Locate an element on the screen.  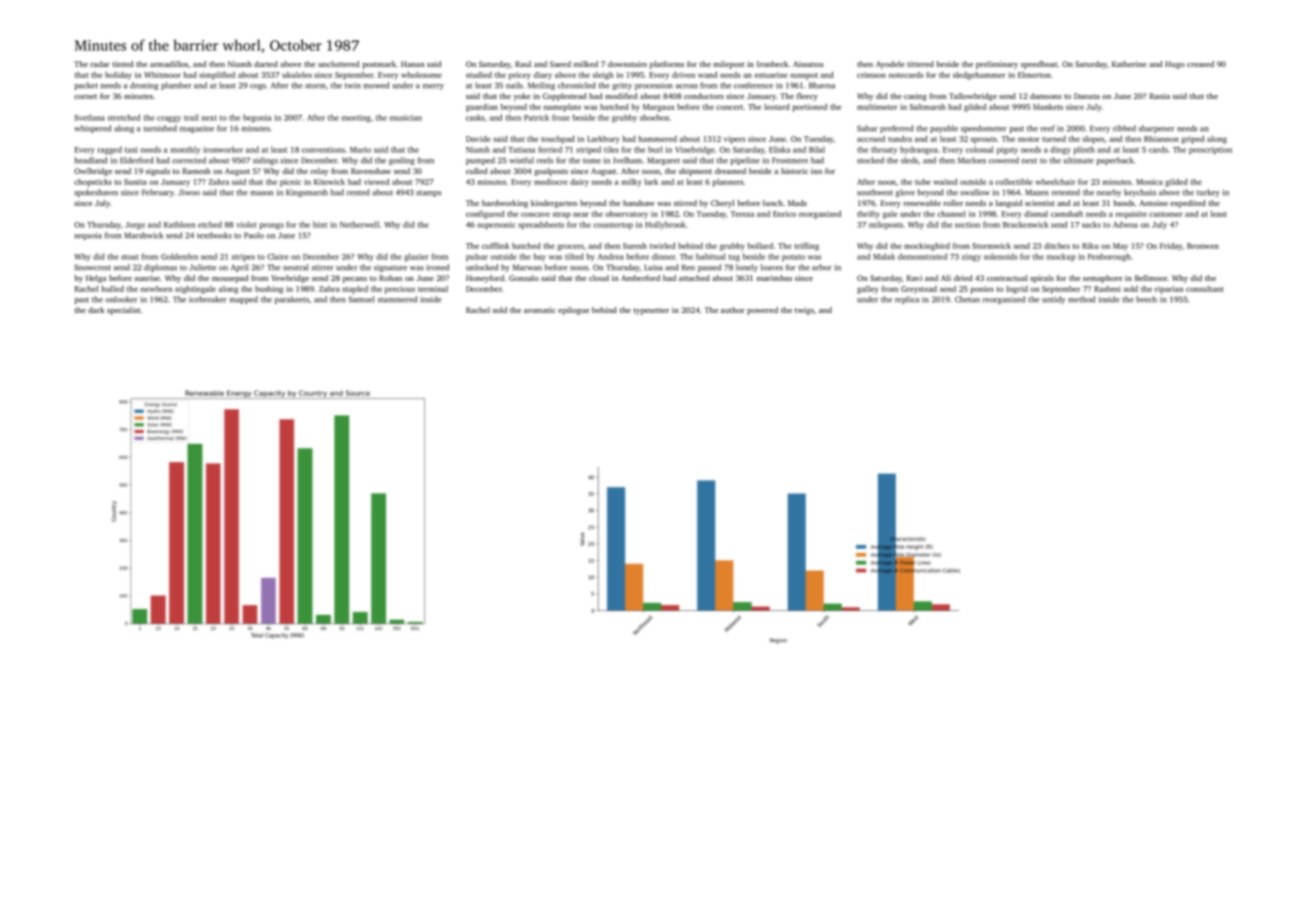
Margaux is located at coordinates (658, 108).
